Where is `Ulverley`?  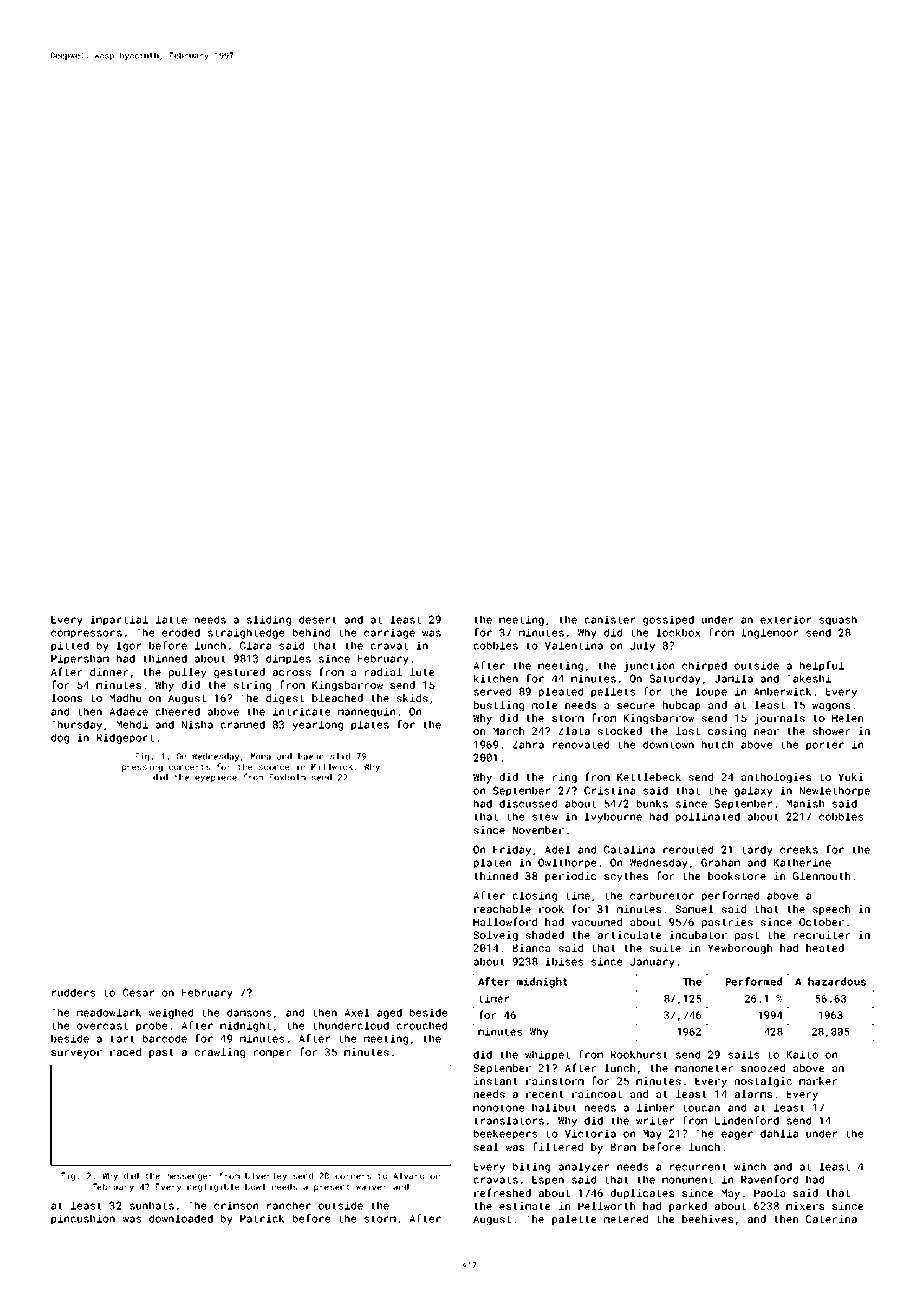 Ulverley is located at coordinates (266, 1176).
